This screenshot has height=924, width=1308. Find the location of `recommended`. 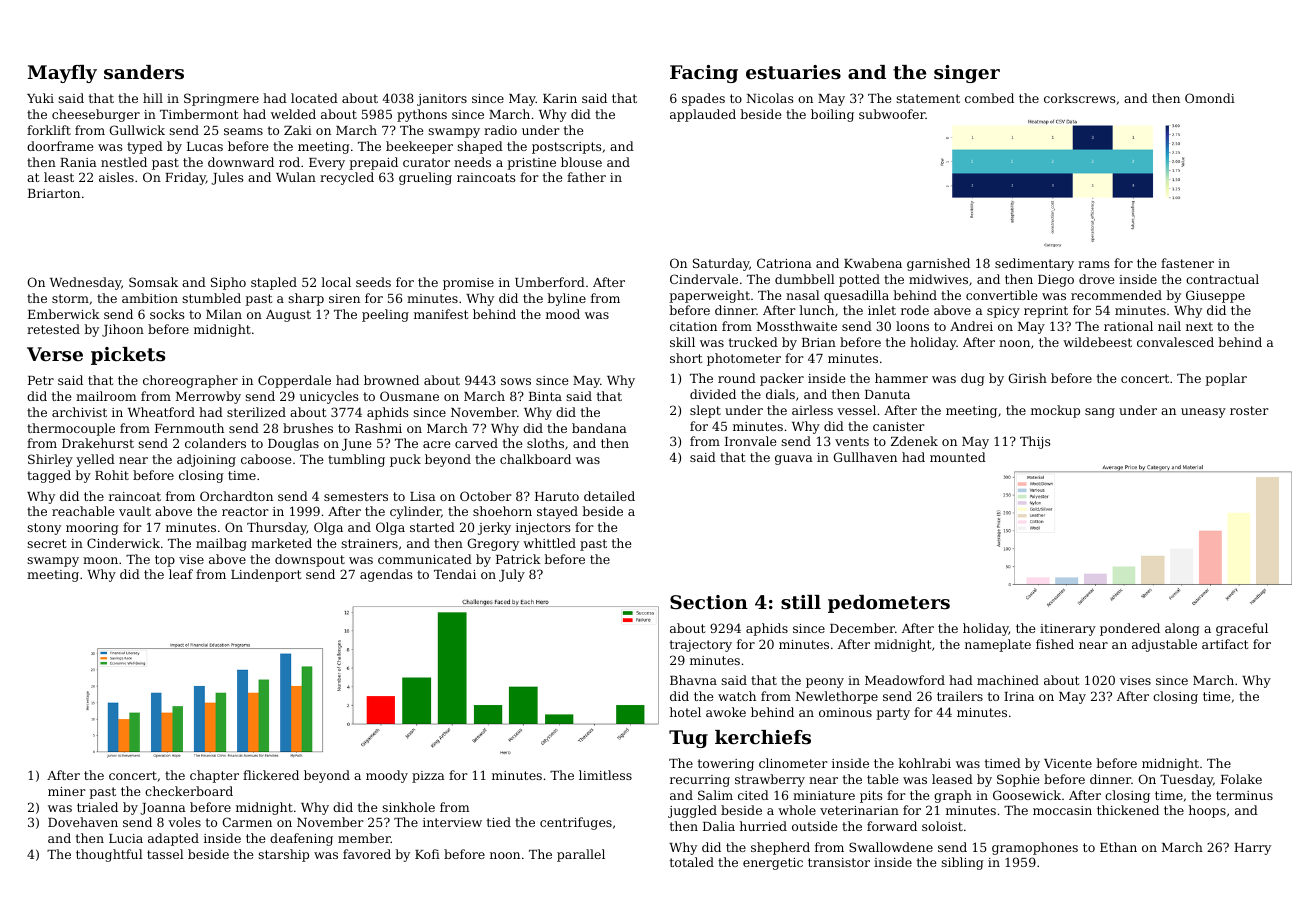

recommended is located at coordinates (1116, 295).
